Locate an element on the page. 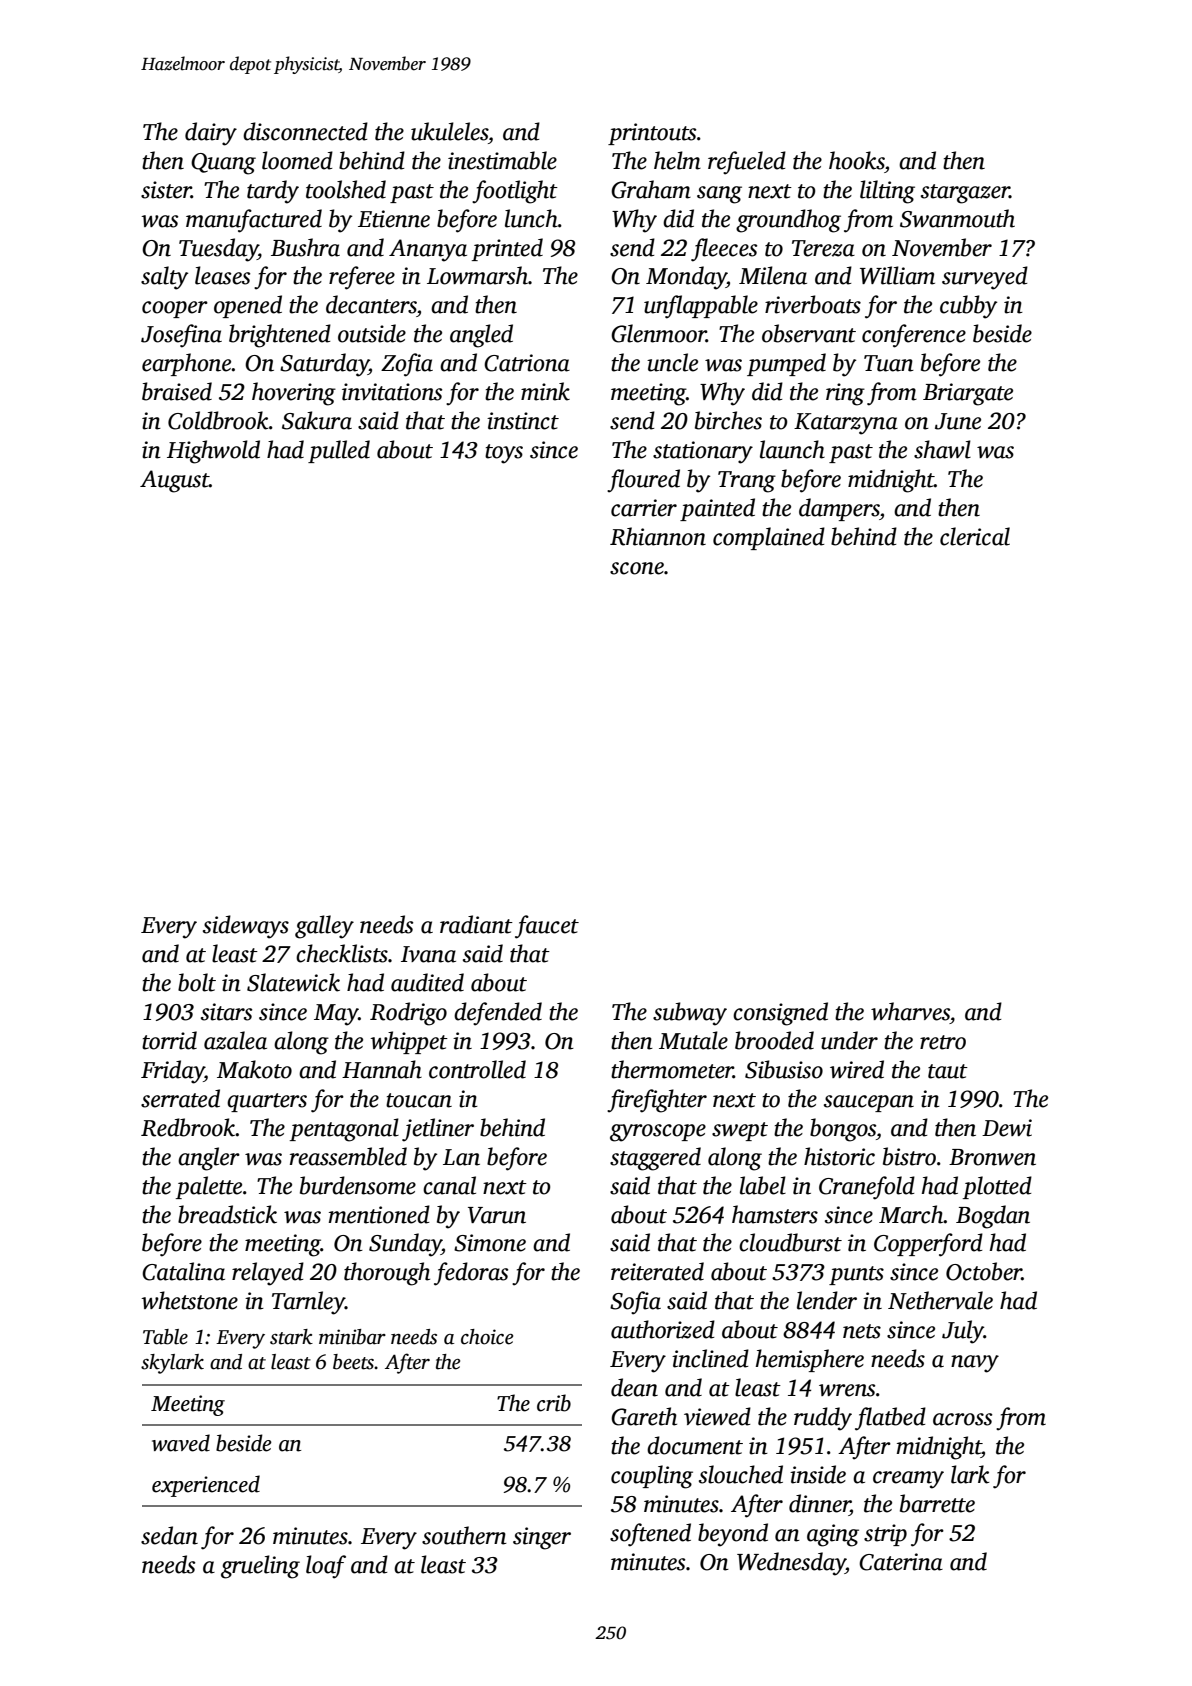 The width and height of the image is (1192, 1686). thermometer is located at coordinates (672, 1069).
